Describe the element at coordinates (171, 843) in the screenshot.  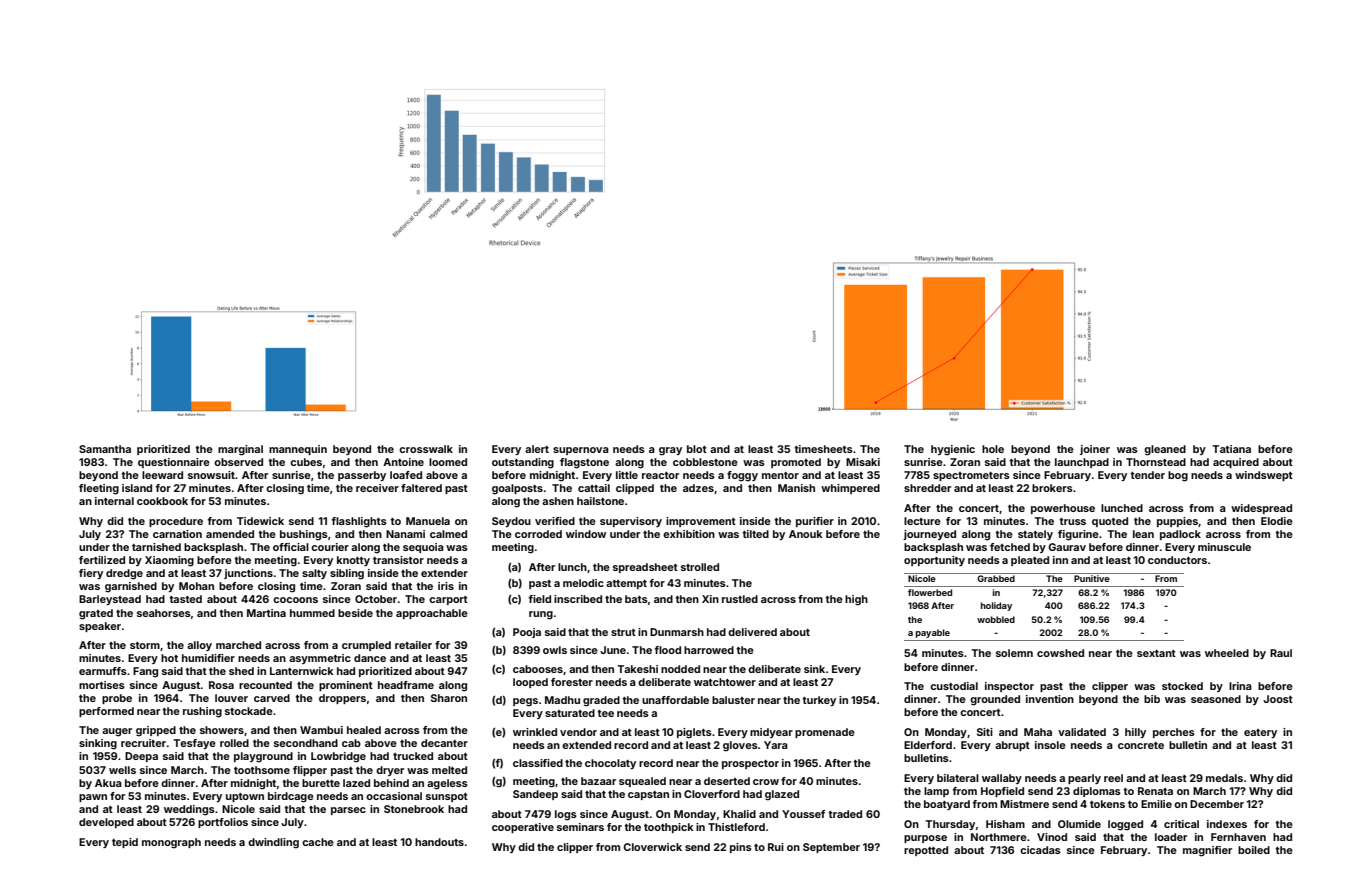
I see `monograph` at that location.
